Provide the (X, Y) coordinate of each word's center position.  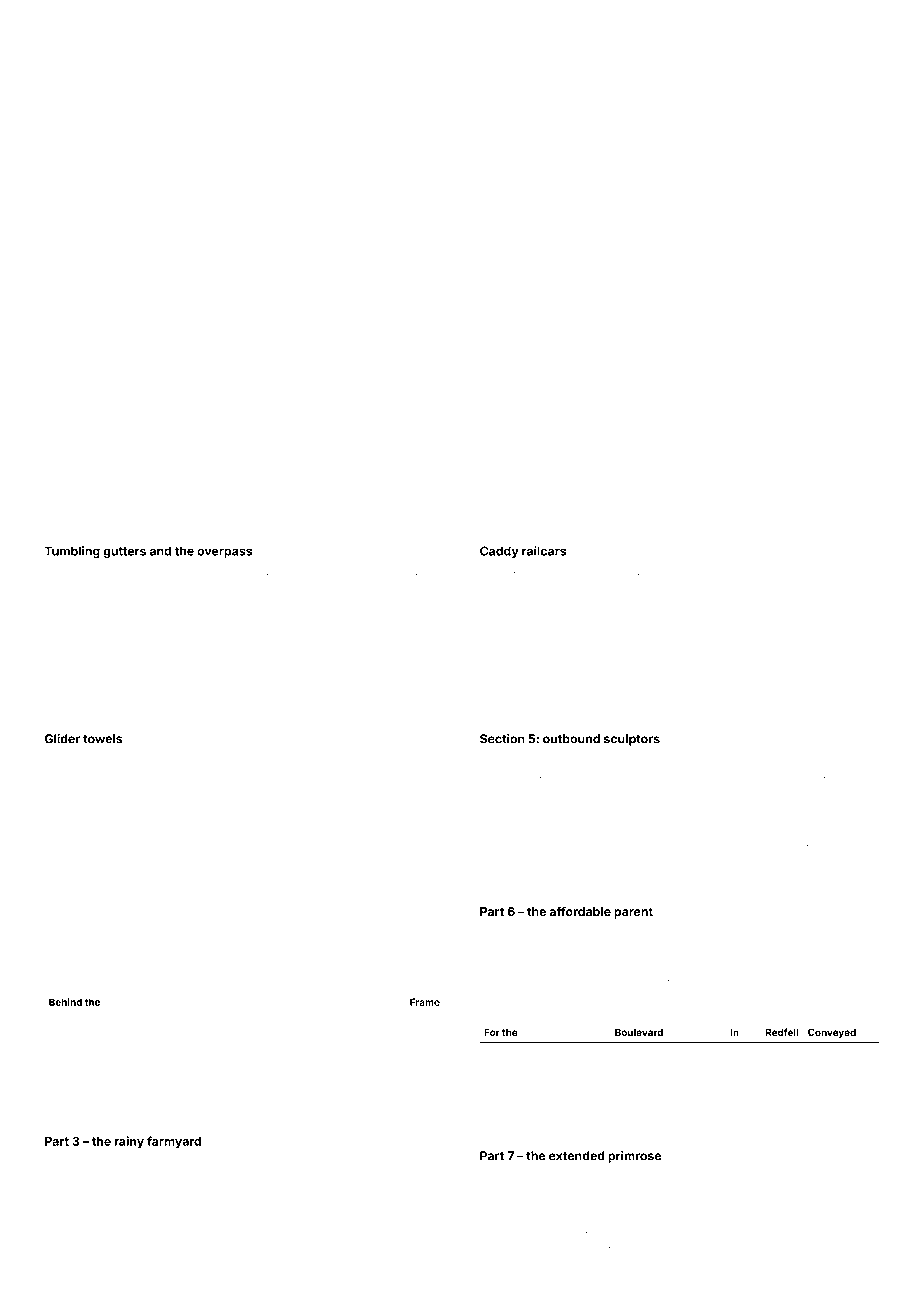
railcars (544, 551)
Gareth (178, 774)
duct (533, 1071)
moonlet (834, 858)
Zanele (830, 774)
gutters (124, 552)
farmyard (174, 1142)
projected (379, 806)
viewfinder (290, 700)
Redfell (782, 1032)
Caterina (64, 670)
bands (198, 1230)
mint (781, 572)
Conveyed (832, 1033)
